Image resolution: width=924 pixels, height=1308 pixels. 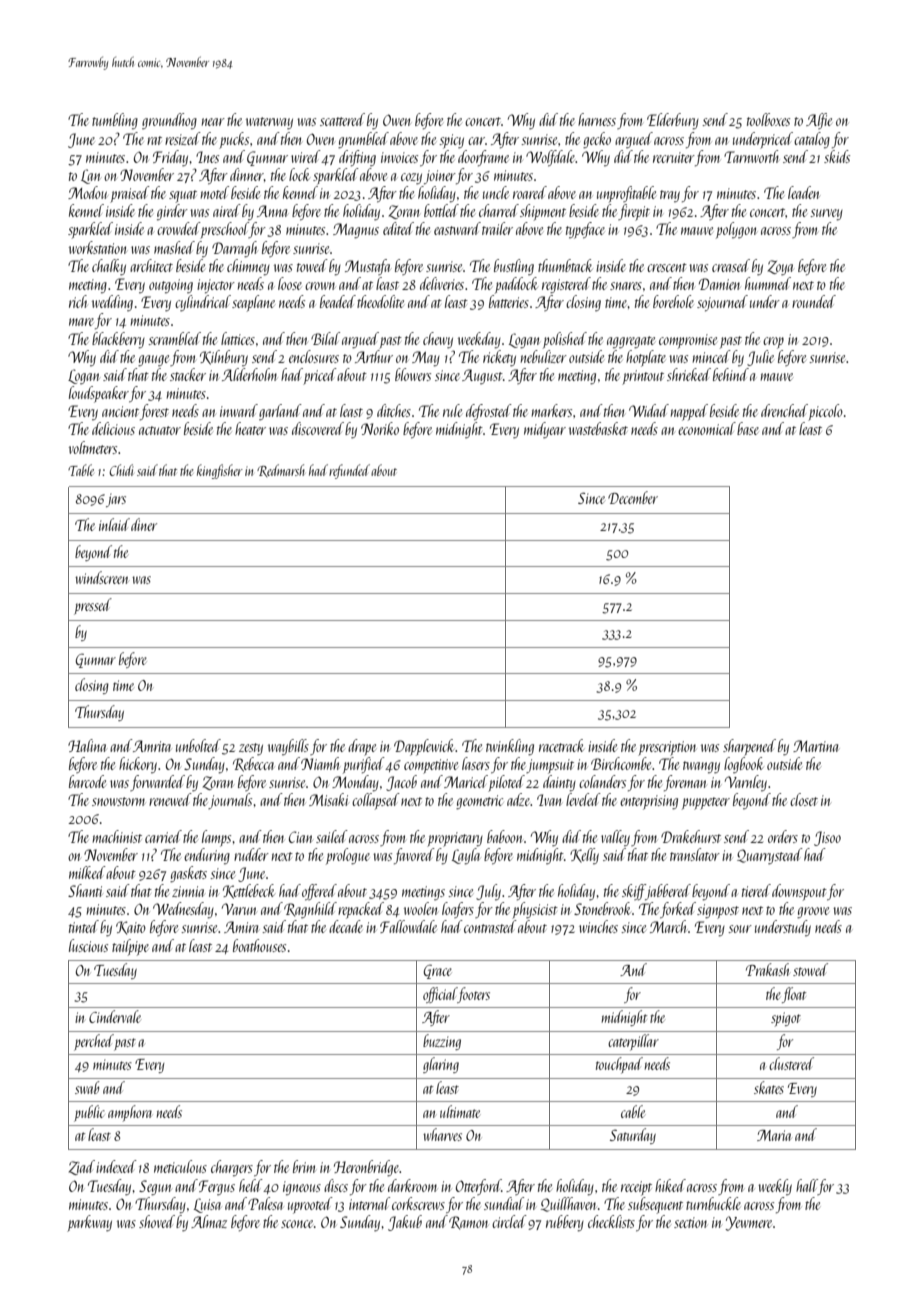 What do you see at coordinates (87, 781) in the image?
I see `barcode` at bounding box center [87, 781].
